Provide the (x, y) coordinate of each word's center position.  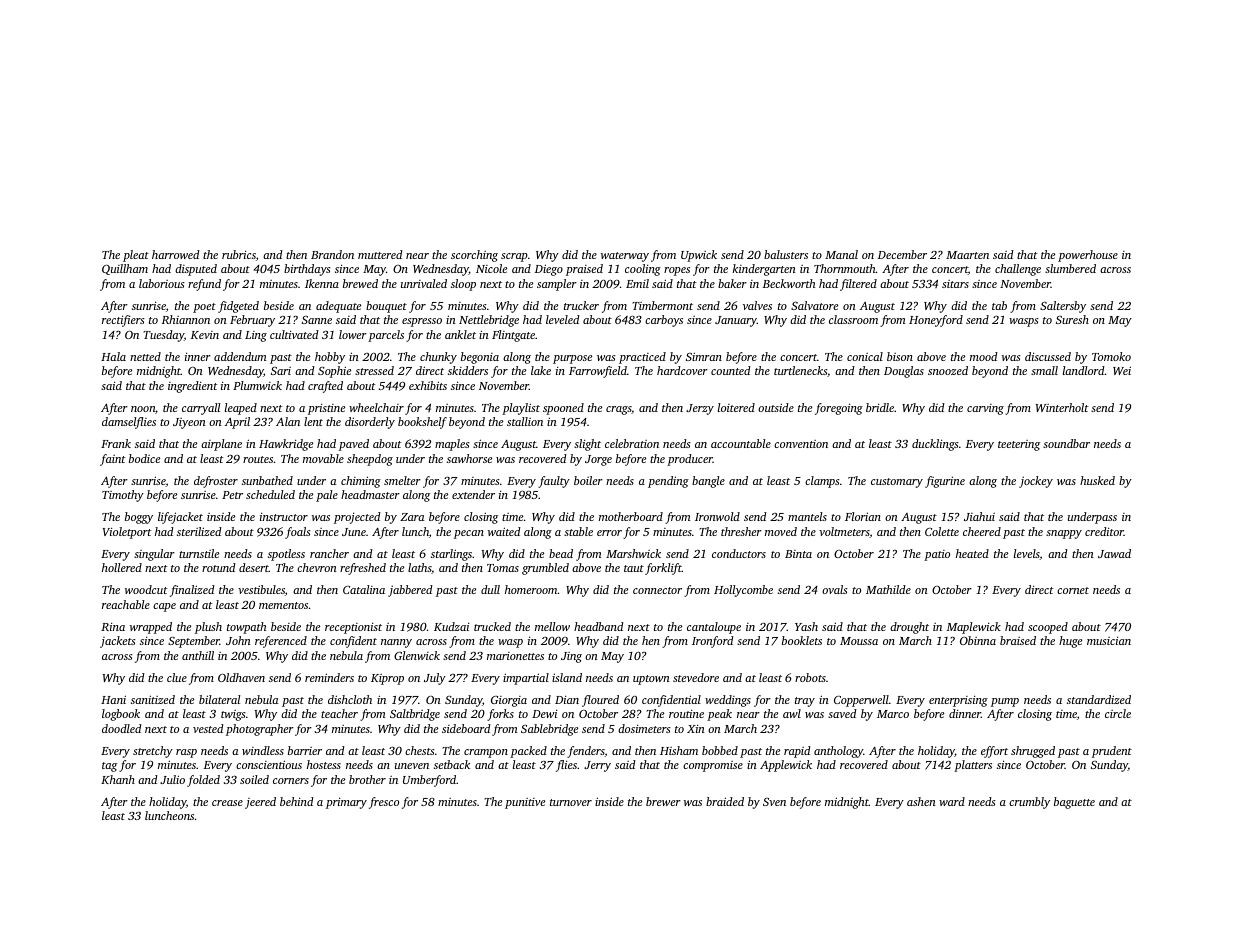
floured (600, 701)
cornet (1073, 590)
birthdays (307, 270)
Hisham (679, 750)
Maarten (967, 255)
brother (367, 779)
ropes (677, 271)
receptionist (353, 628)
